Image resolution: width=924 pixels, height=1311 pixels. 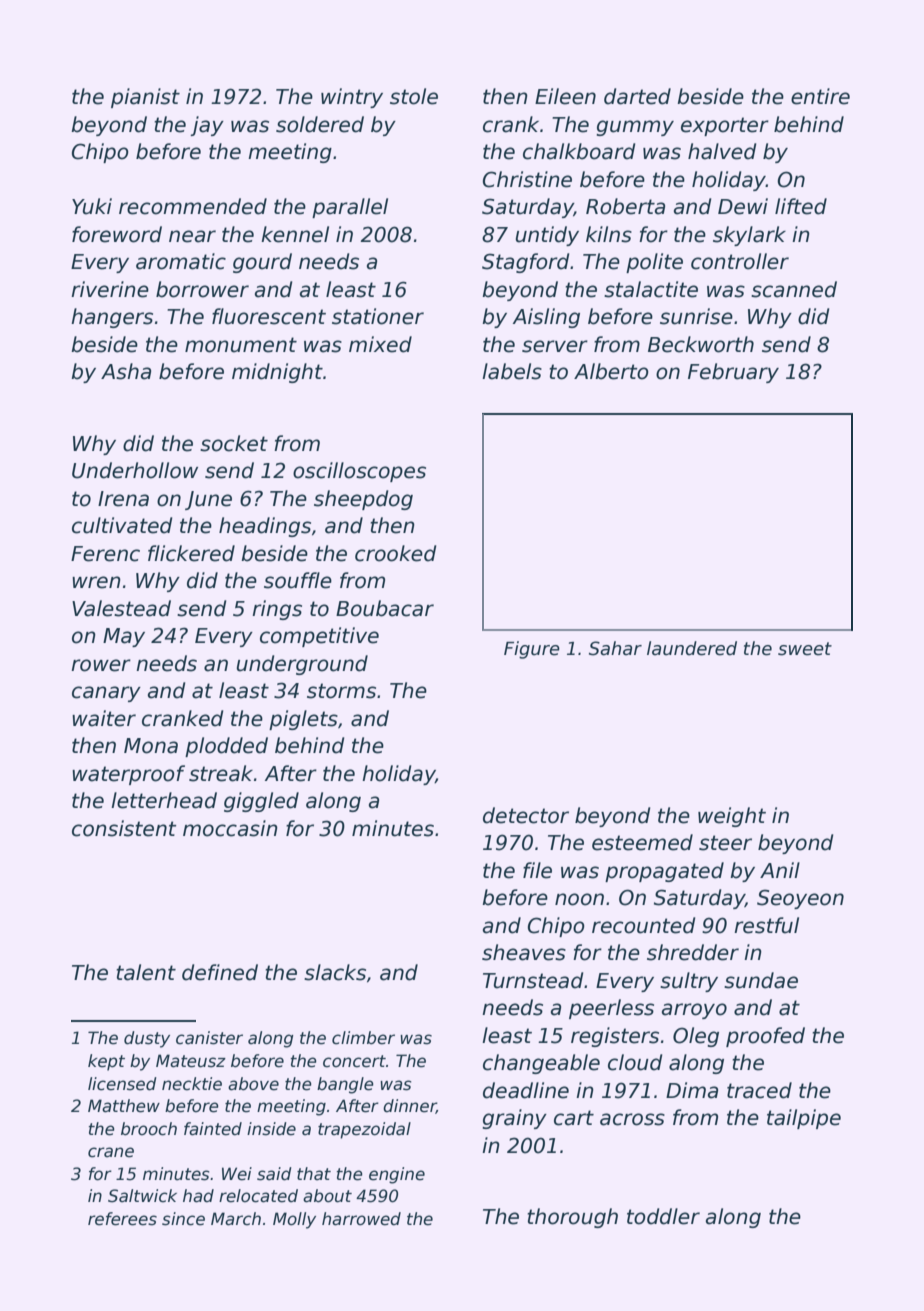 I want to click on steer, so click(x=725, y=843).
